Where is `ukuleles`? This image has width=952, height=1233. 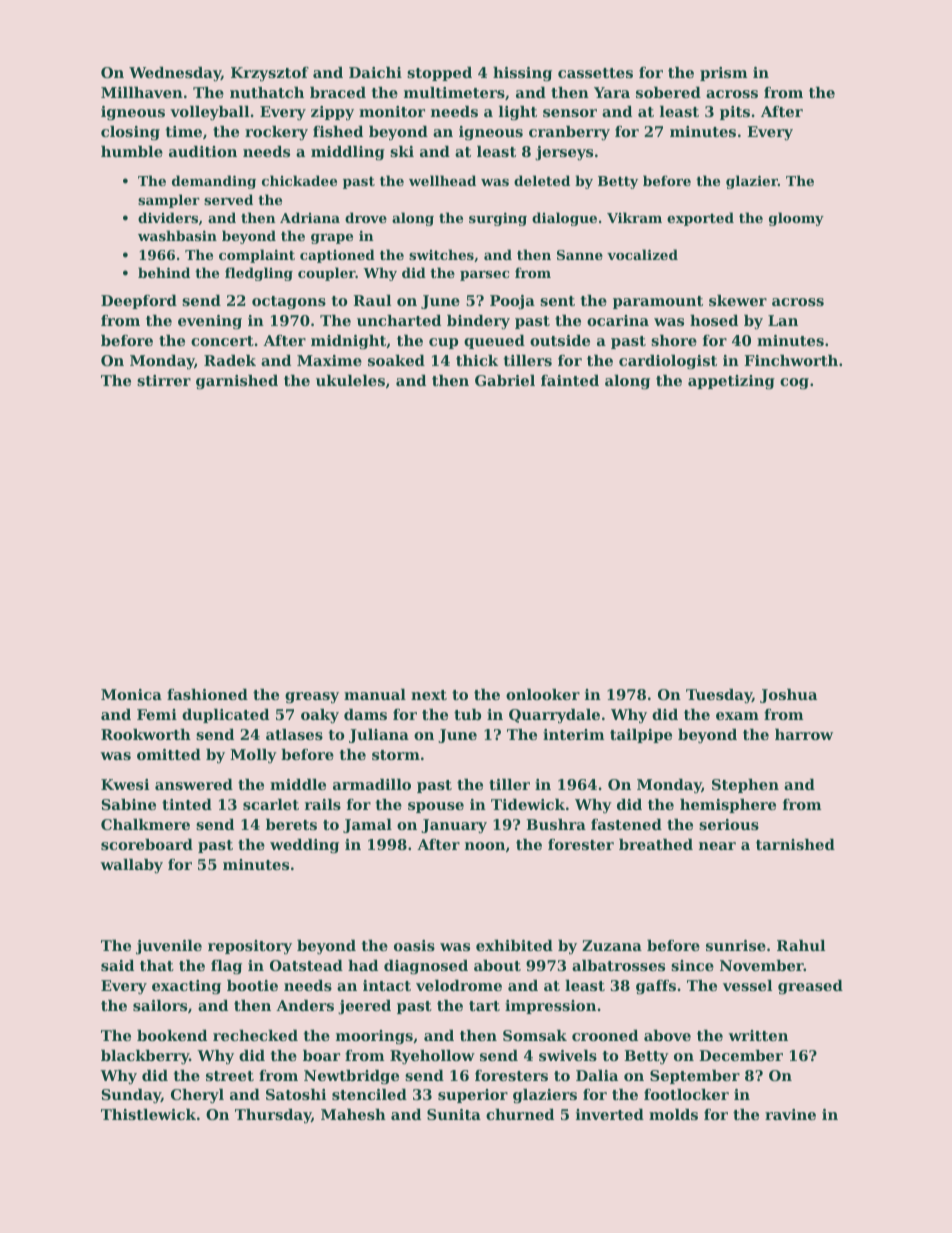 ukuleles is located at coordinates (350, 380).
